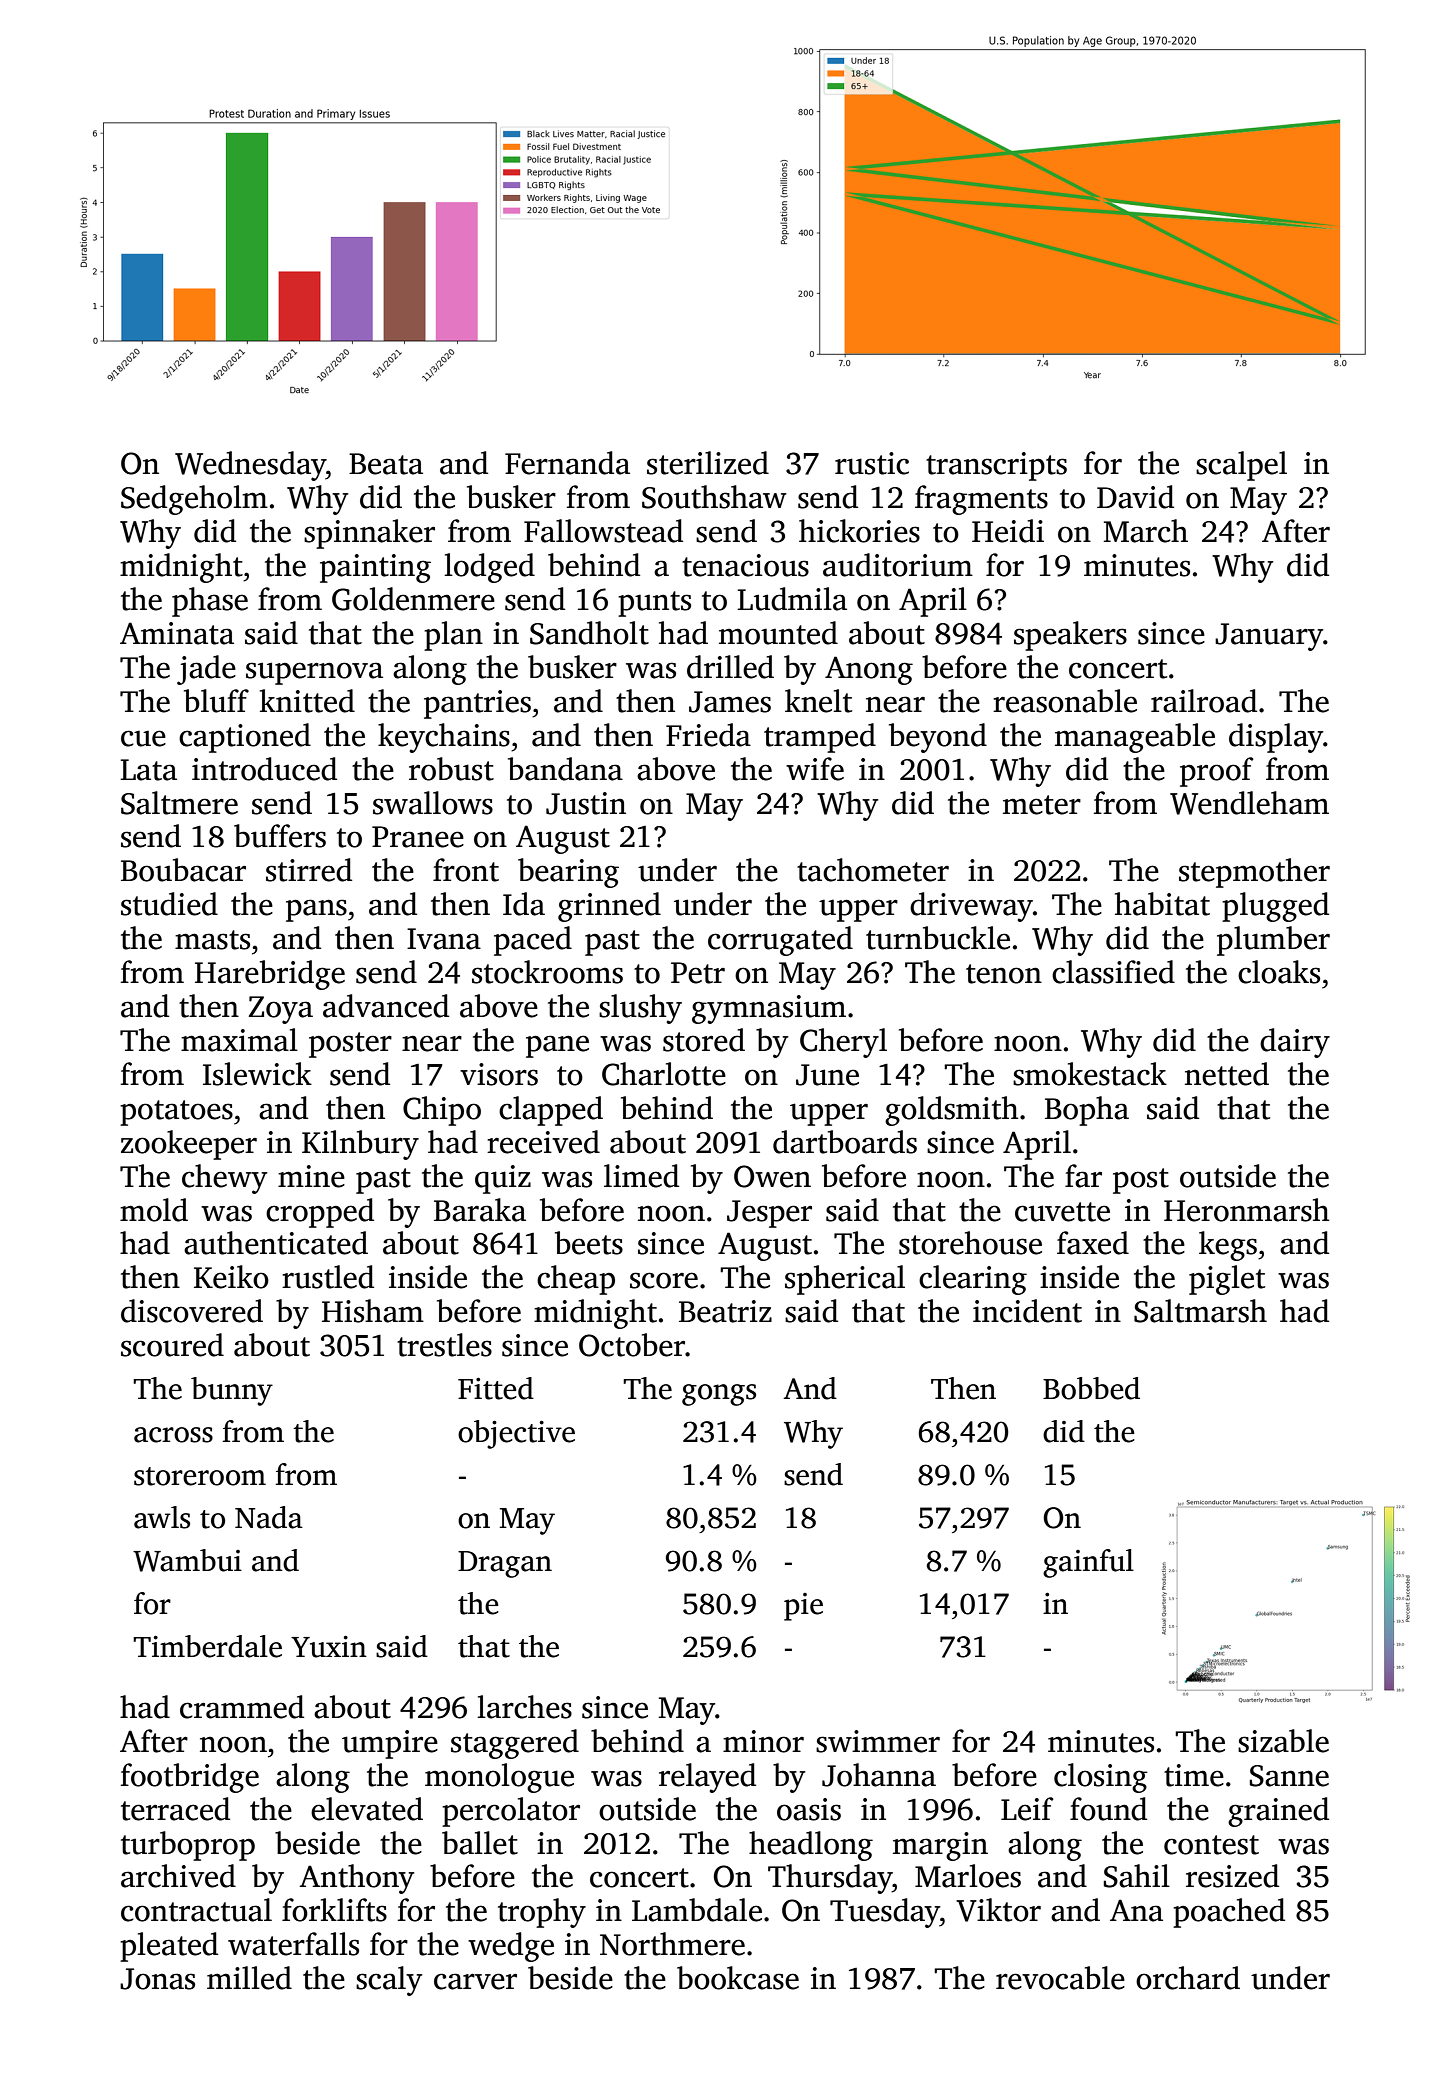 The width and height of the page is (1450, 2100). I want to click on railroad, so click(1204, 701).
